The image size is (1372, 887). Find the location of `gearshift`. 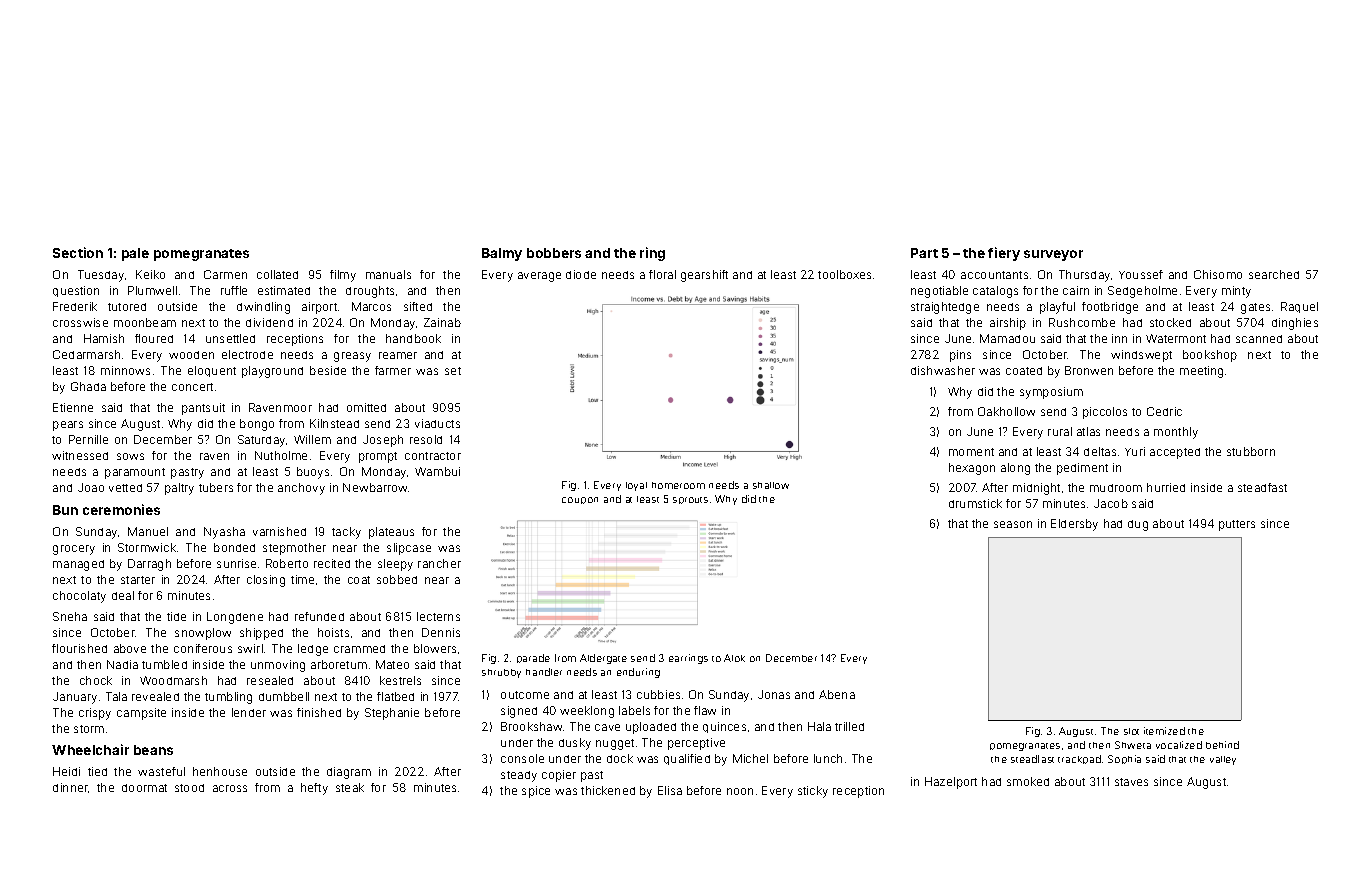

gearshift is located at coordinates (704, 276).
